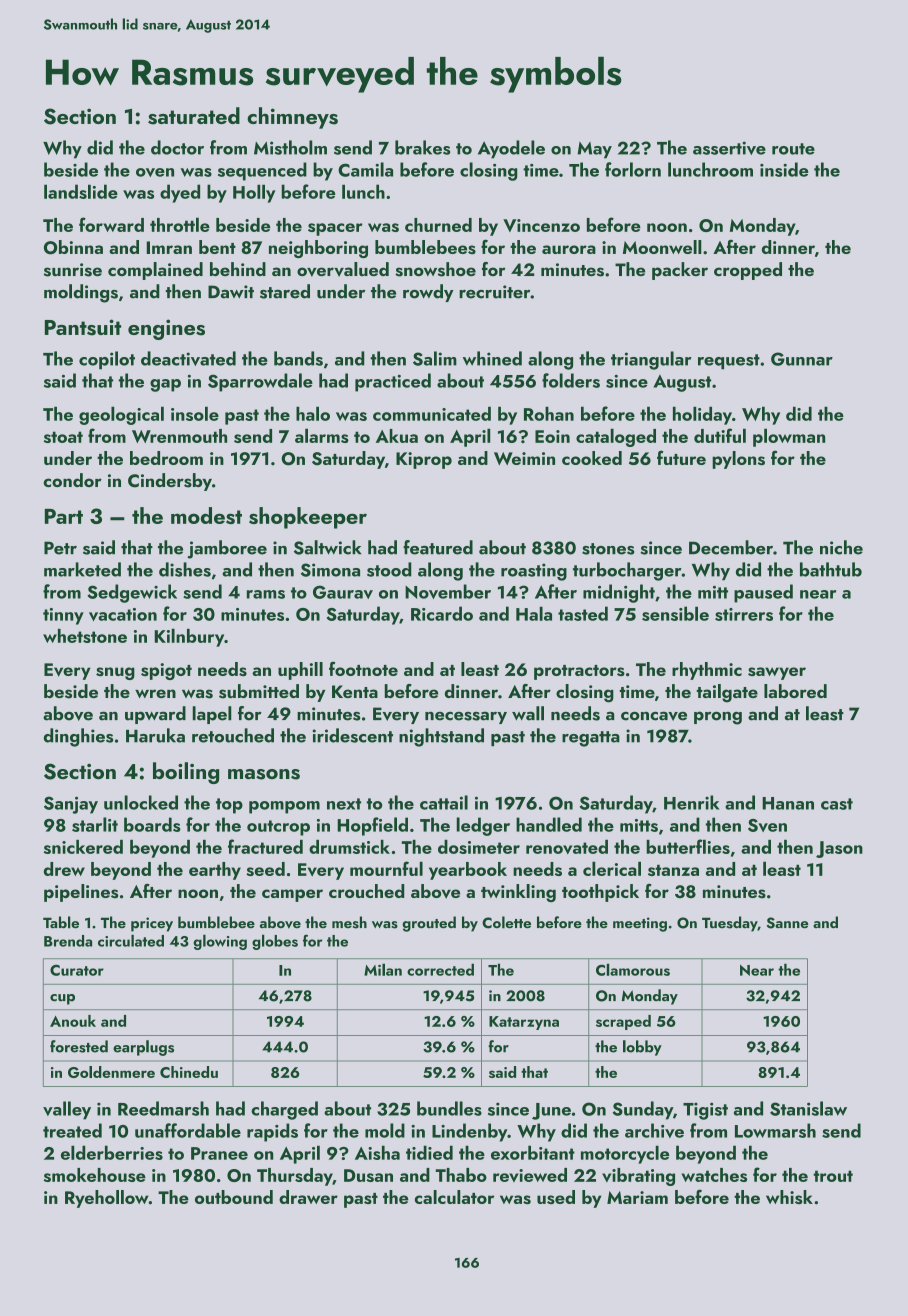  I want to click on Hanan, so click(788, 803).
